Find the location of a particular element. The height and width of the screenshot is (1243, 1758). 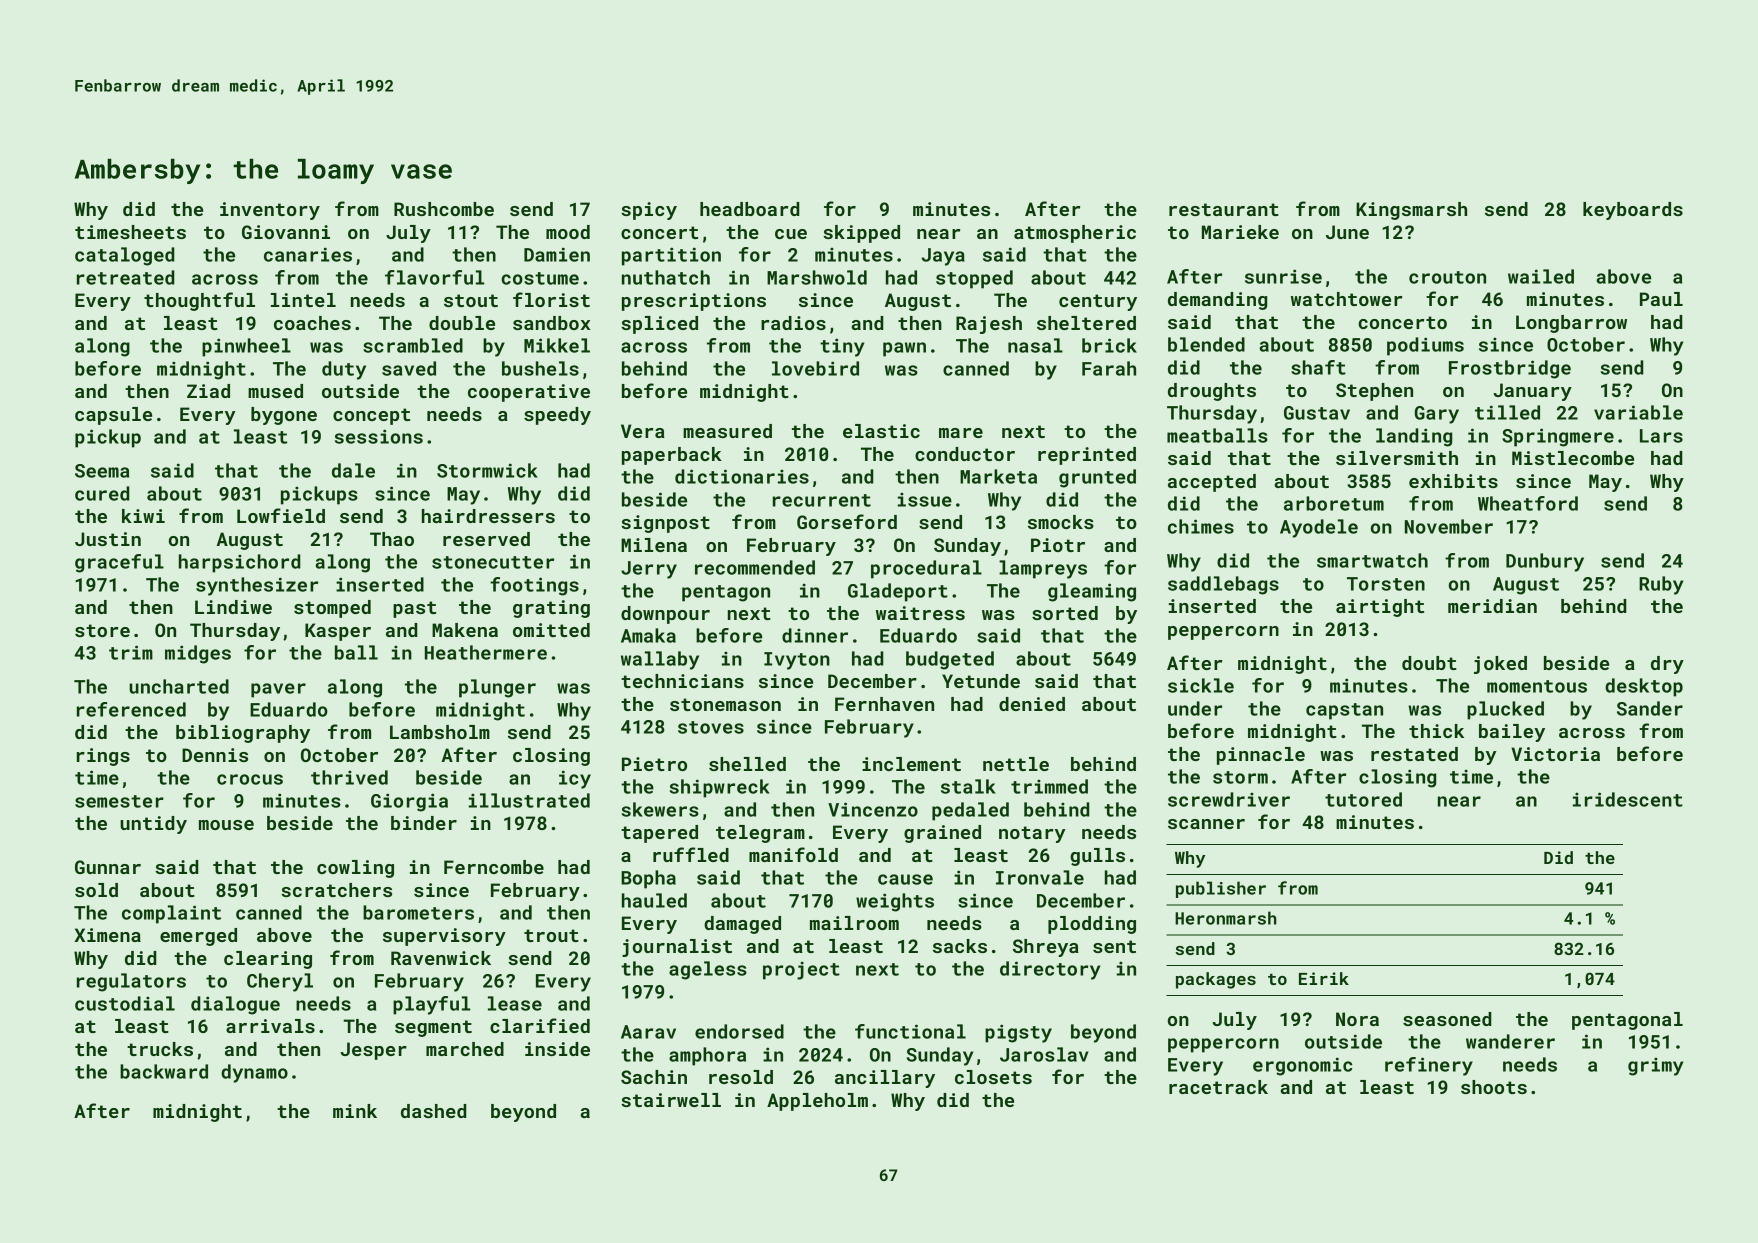

Ravenwick is located at coordinates (441, 958).
